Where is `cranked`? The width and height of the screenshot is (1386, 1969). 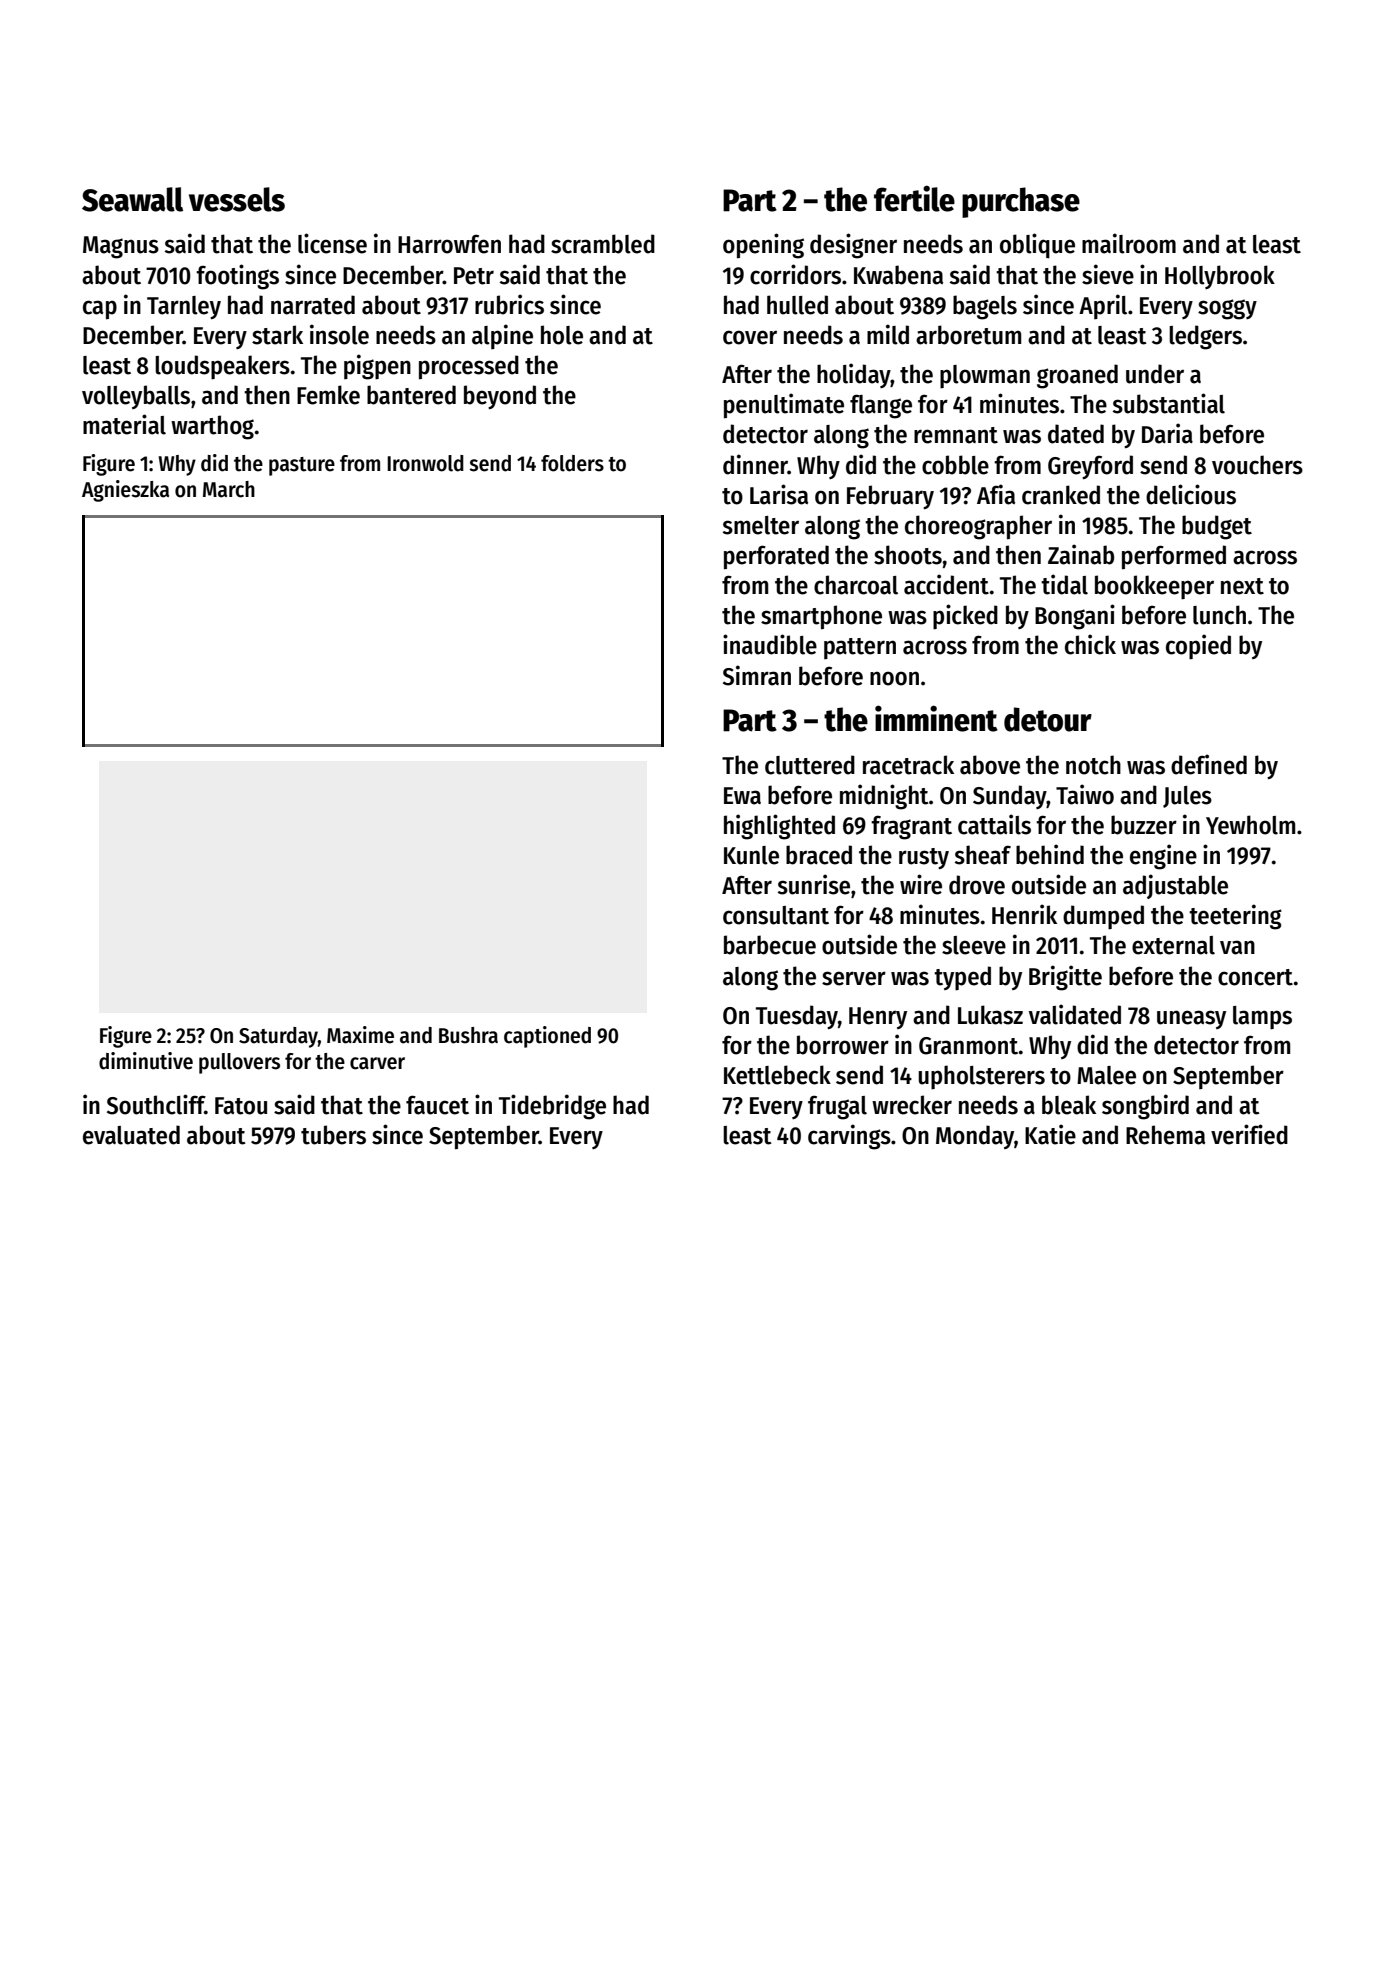
cranked is located at coordinates (1061, 495).
